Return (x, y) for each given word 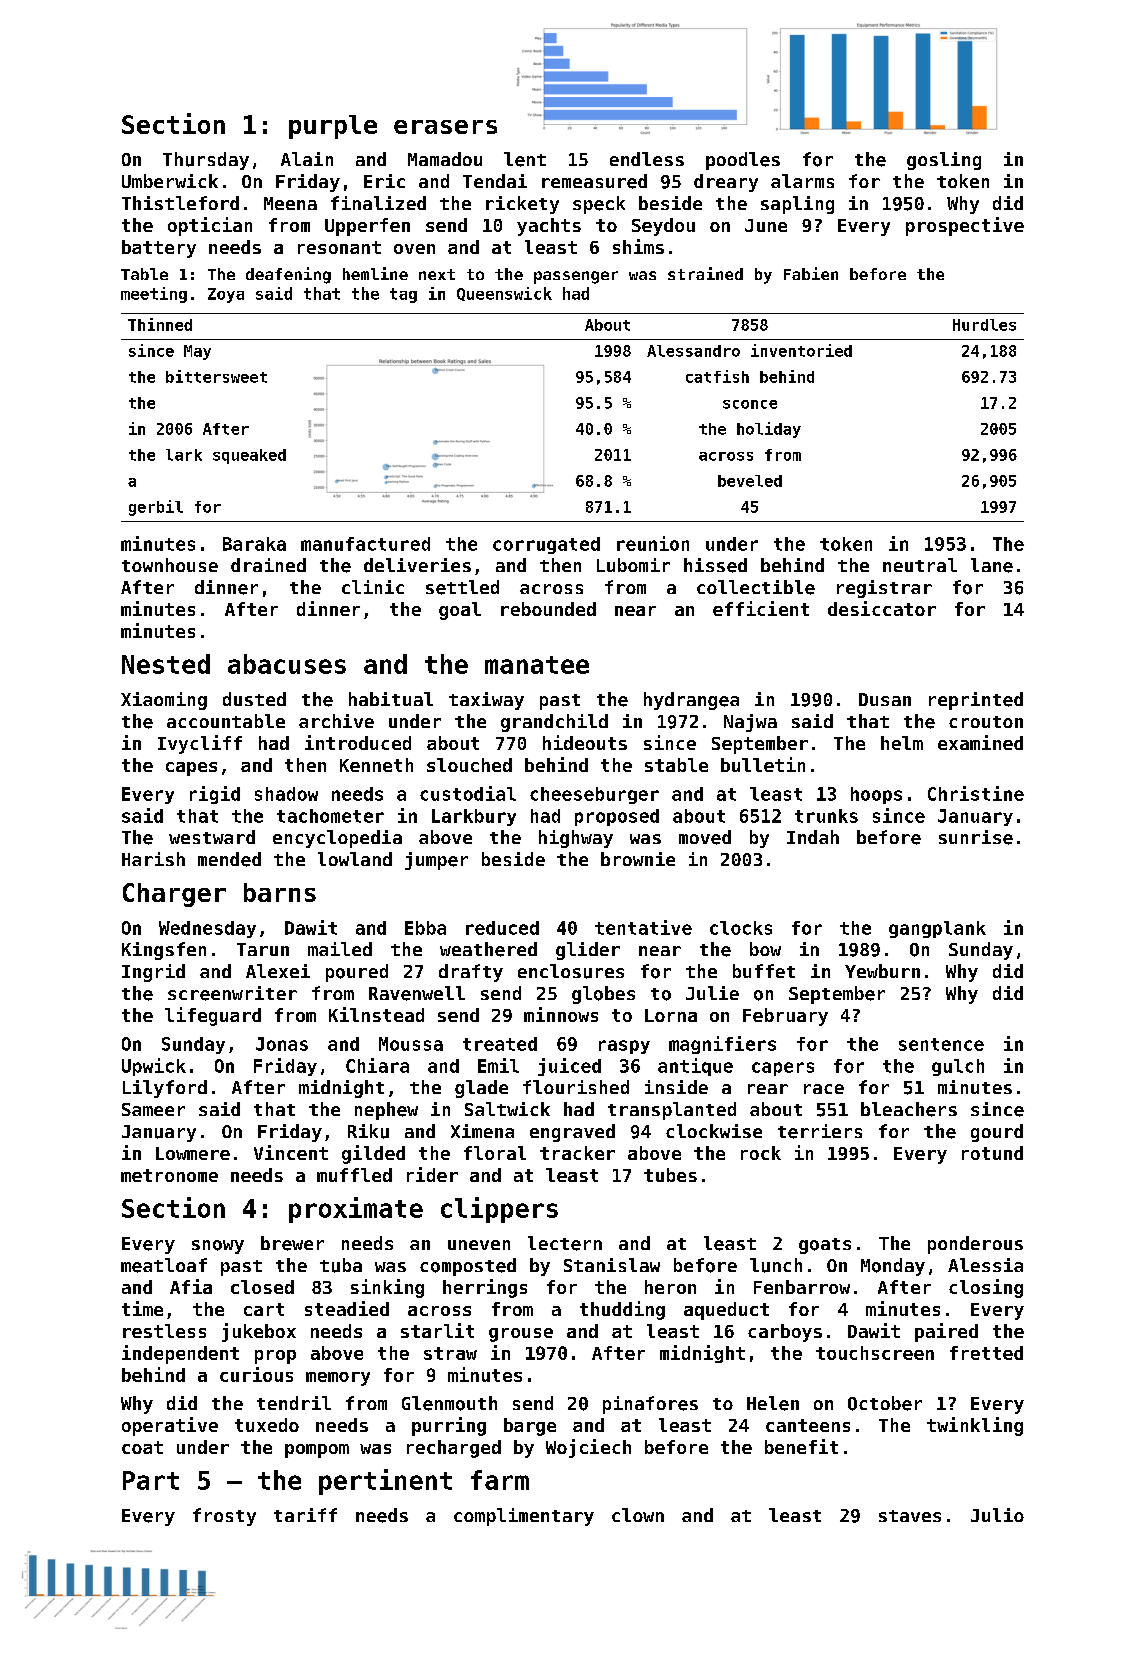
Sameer (153, 1109)
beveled (750, 481)
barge (530, 1427)
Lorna (671, 1015)
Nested (166, 664)
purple (333, 127)
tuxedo (267, 1425)
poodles (743, 161)
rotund (992, 1153)
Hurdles (984, 325)
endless (647, 159)
